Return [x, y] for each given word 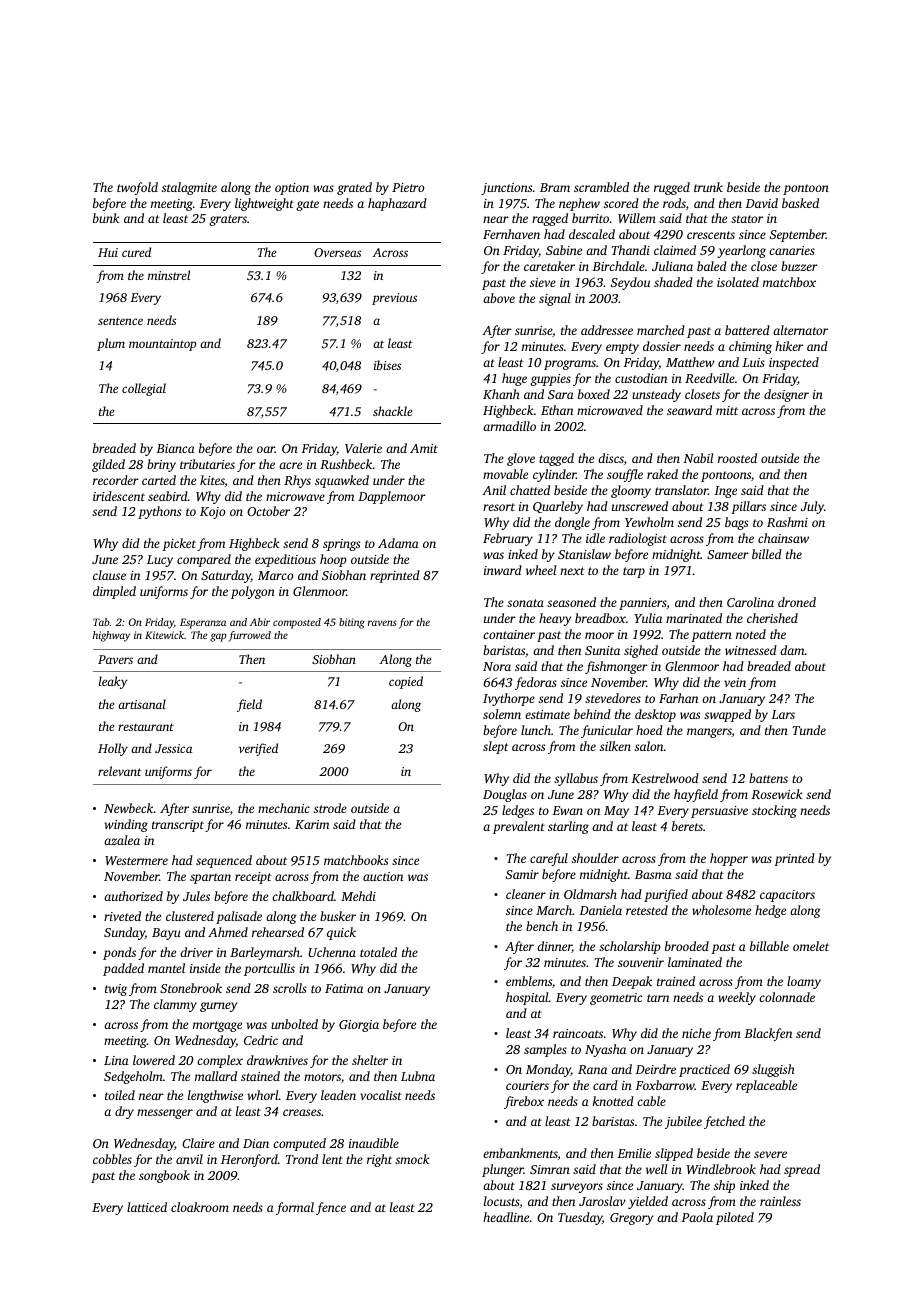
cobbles [112, 1159]
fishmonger [616, 667]
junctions [506, 189]
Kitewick [165, 635]
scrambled [601, 187]
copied [406, 682]
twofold [137, 188]
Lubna [418, 1076]
